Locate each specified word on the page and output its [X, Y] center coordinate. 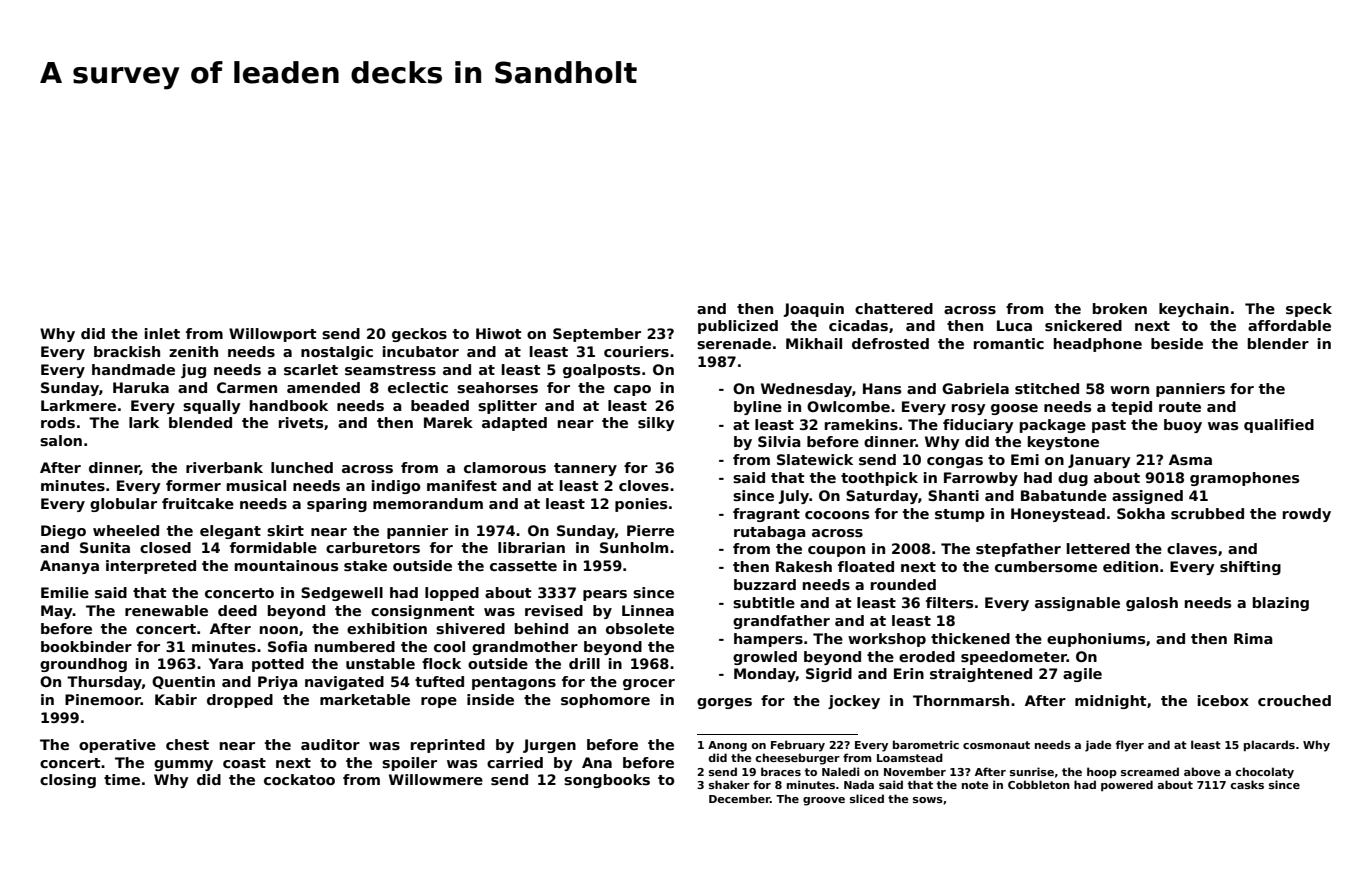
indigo [396, 487]
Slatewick [815, 459]
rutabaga [770, 533]
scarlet [311, 369]
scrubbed [1207, 513]
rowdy [1307, 515]
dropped [240, 701]
